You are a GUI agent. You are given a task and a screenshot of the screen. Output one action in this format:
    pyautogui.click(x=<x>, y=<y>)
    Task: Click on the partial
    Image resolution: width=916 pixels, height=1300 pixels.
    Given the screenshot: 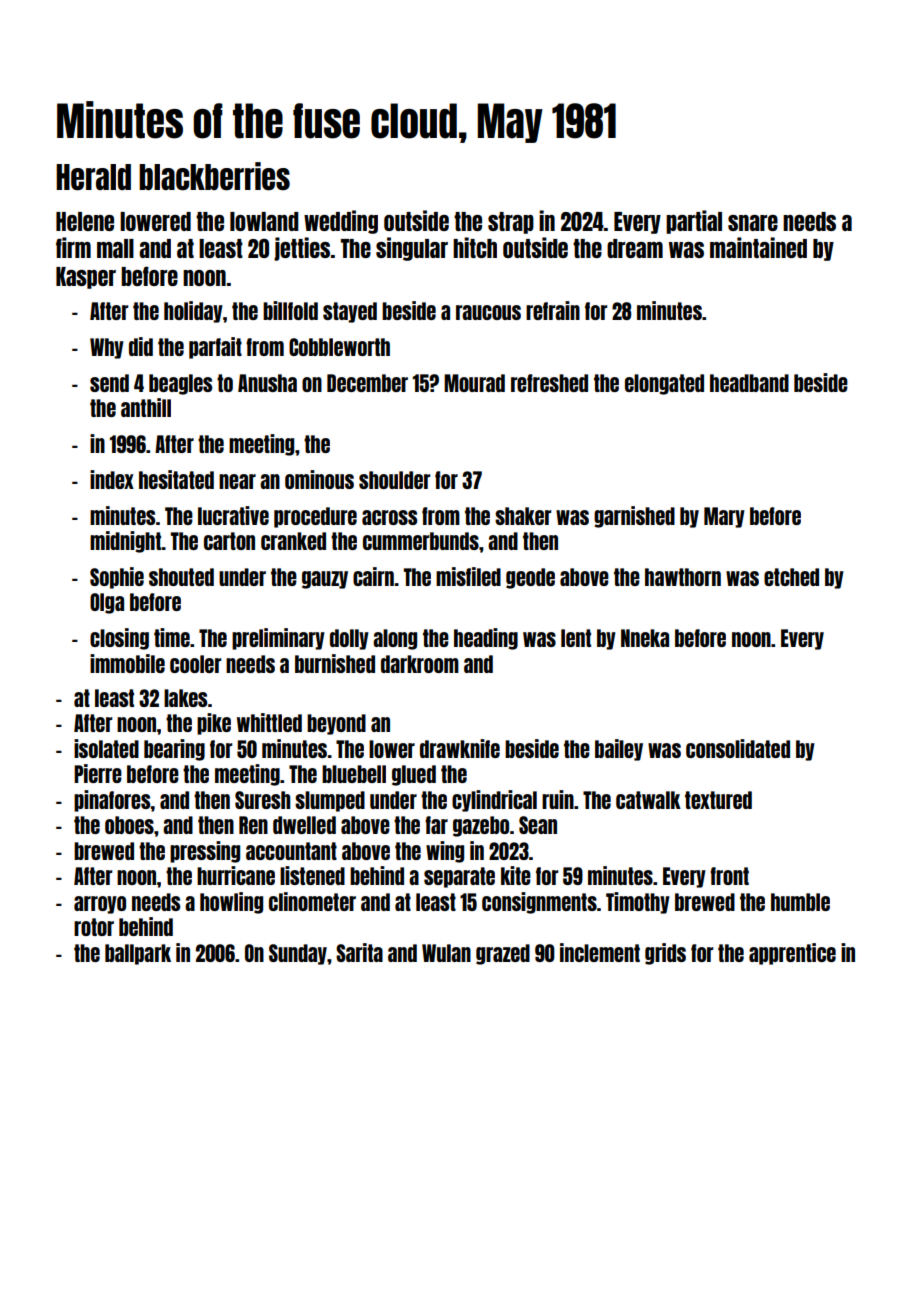 What is the action you would take?
    pyautogui.click(x=694, y=222)
